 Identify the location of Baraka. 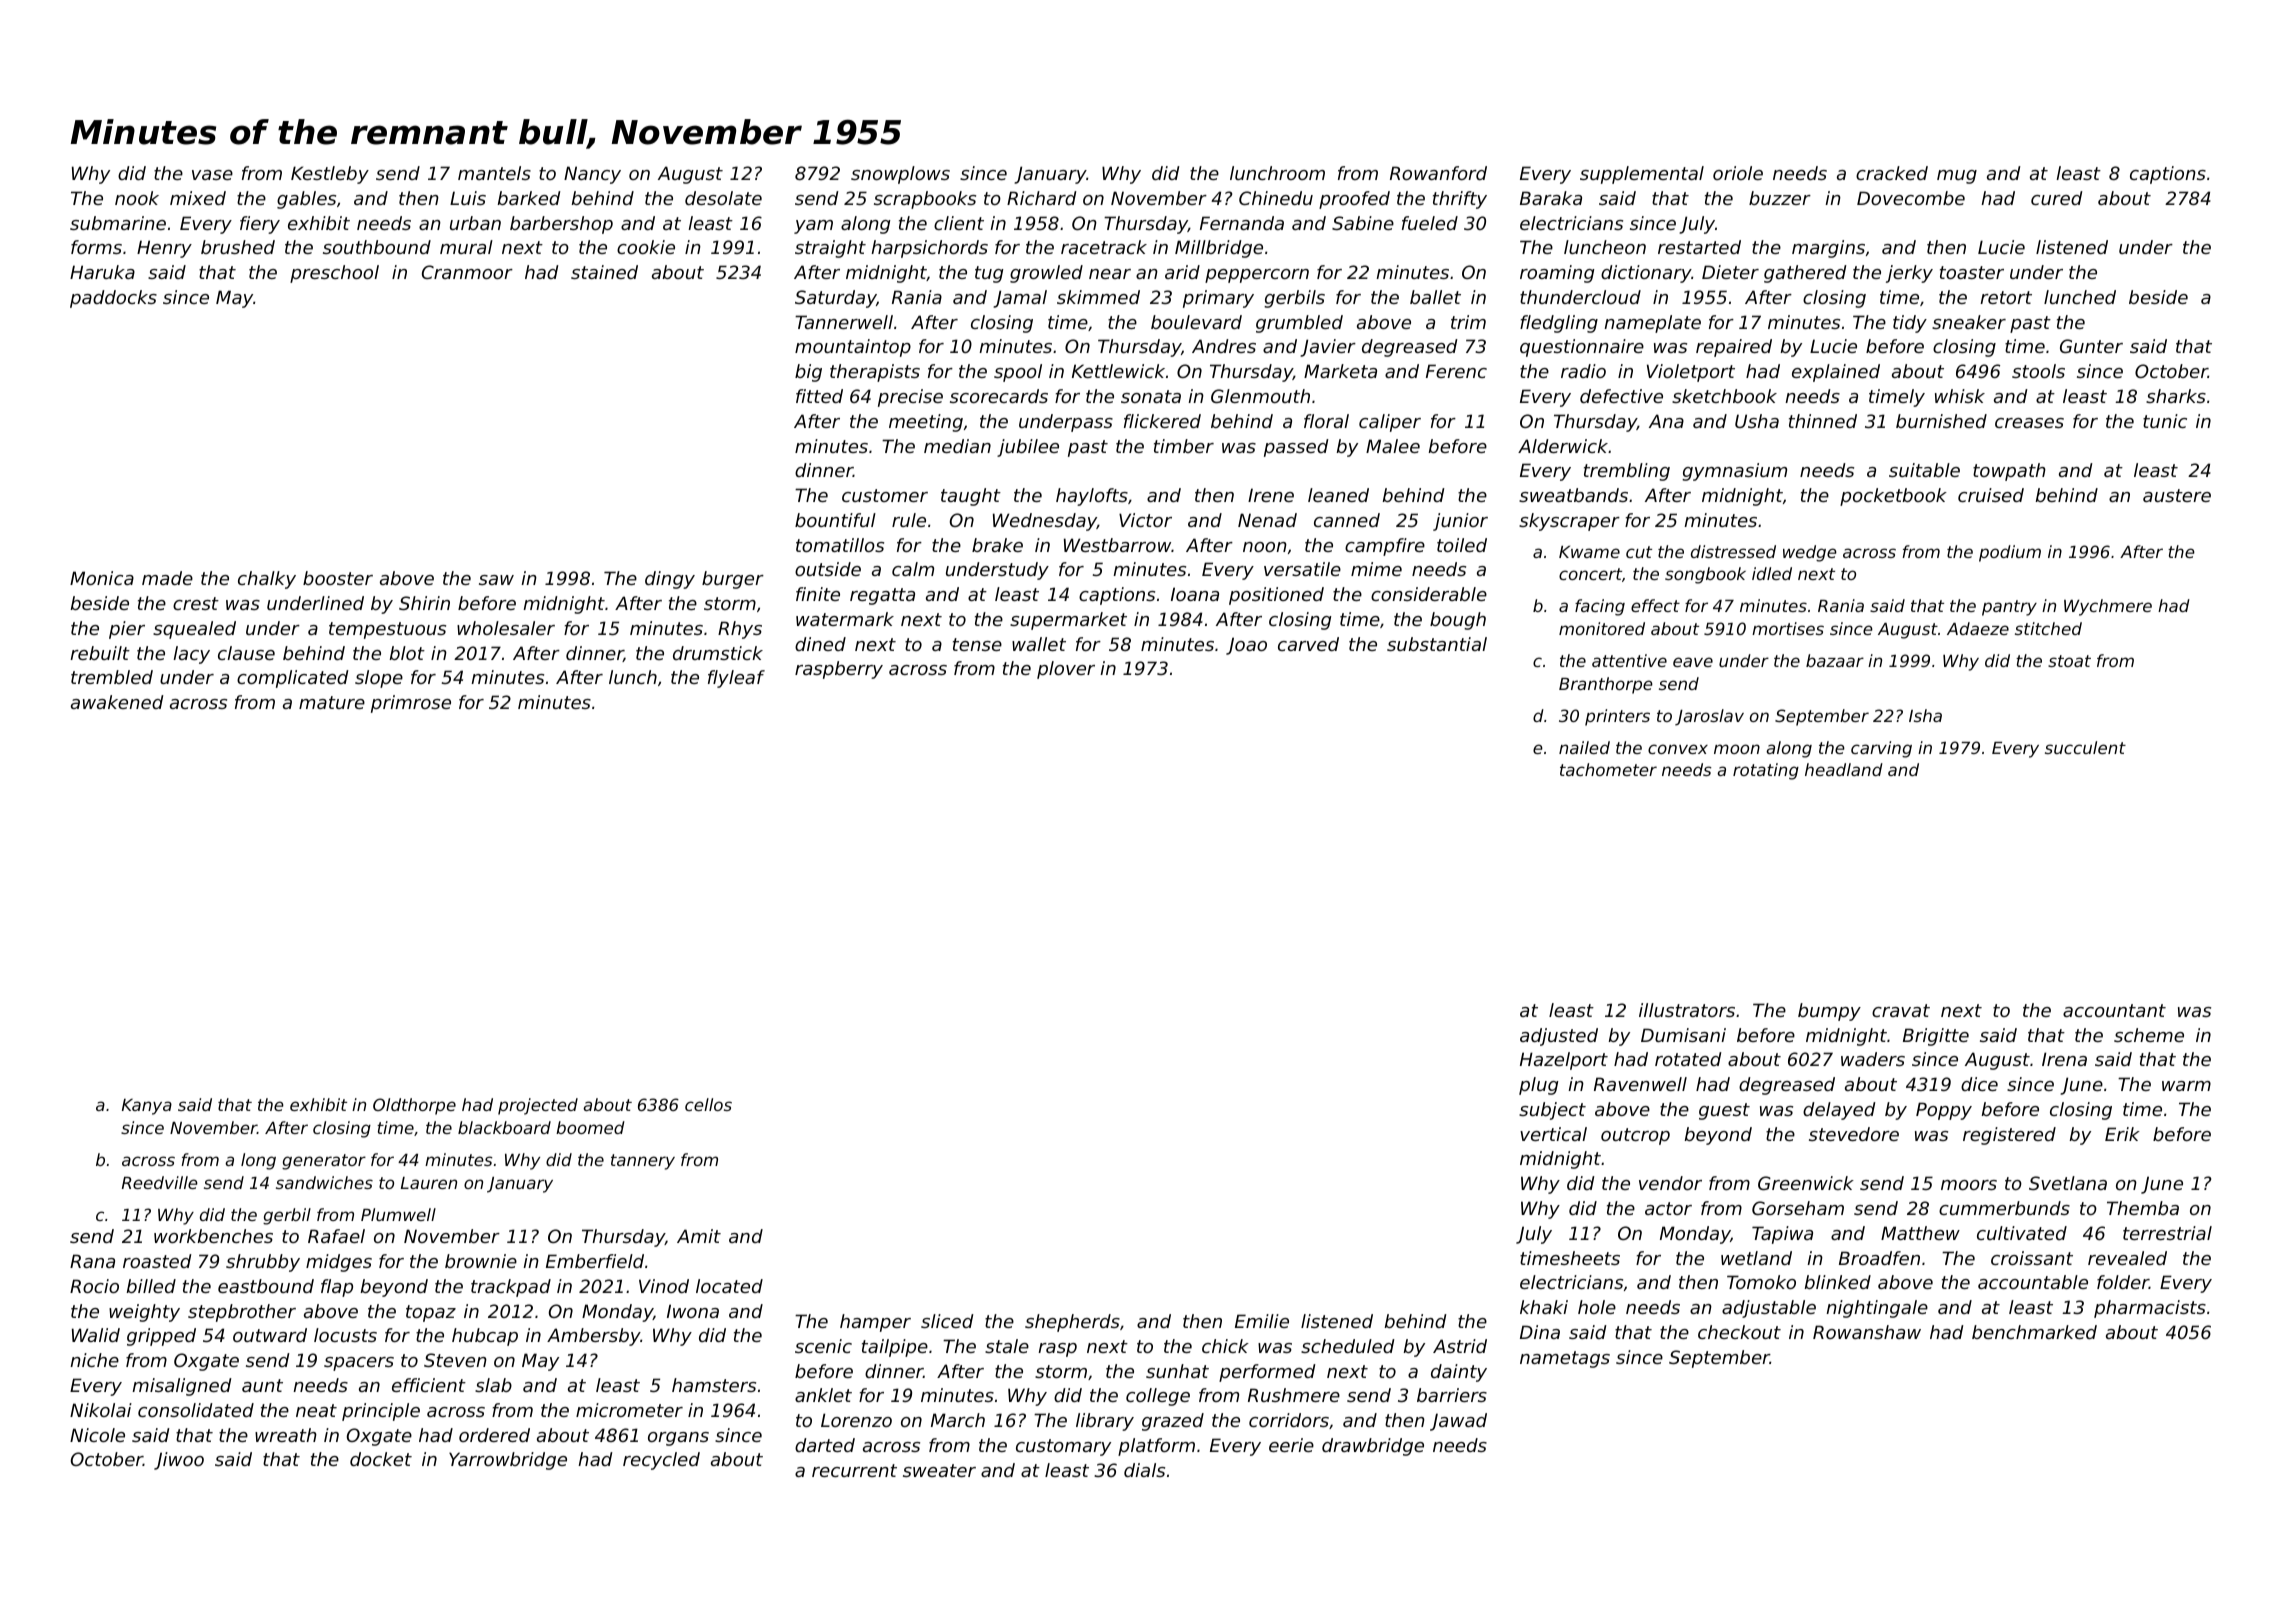
(1551, 198).
